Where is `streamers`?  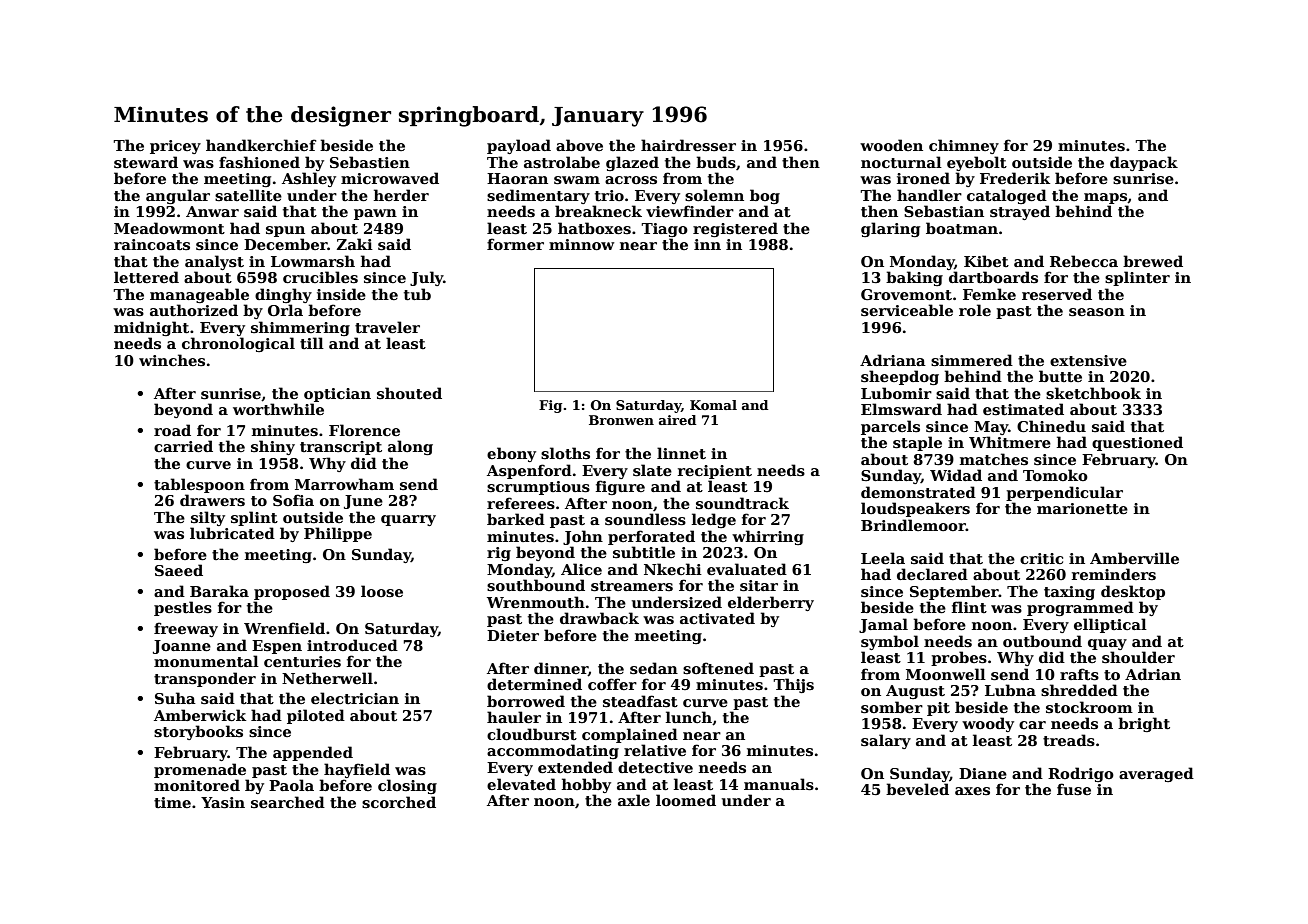
streamers is located at coordinates (632, 586).
